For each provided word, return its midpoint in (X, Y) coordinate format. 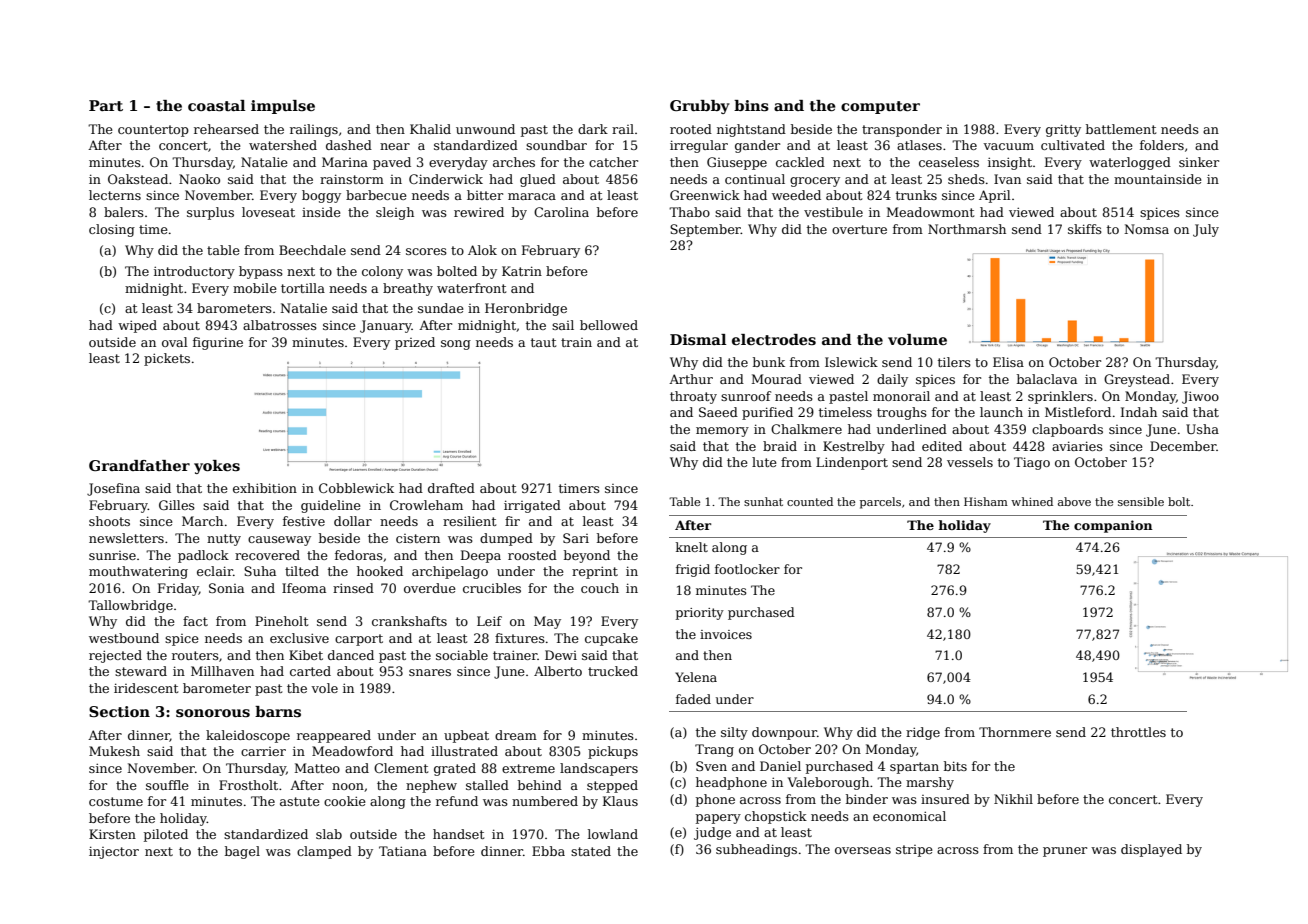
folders (1162, 145)
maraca (532, 196)
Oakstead (138, 179)
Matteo (317, 768)
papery (718, 819)
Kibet (306, 655)
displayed (1151, 850)
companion (1113, 526)
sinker (1199, 162)
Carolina (561, 212)
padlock (203, 556)
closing (112, 230)
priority (700, 614)
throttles (1138, 732)
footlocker (747, 569)
